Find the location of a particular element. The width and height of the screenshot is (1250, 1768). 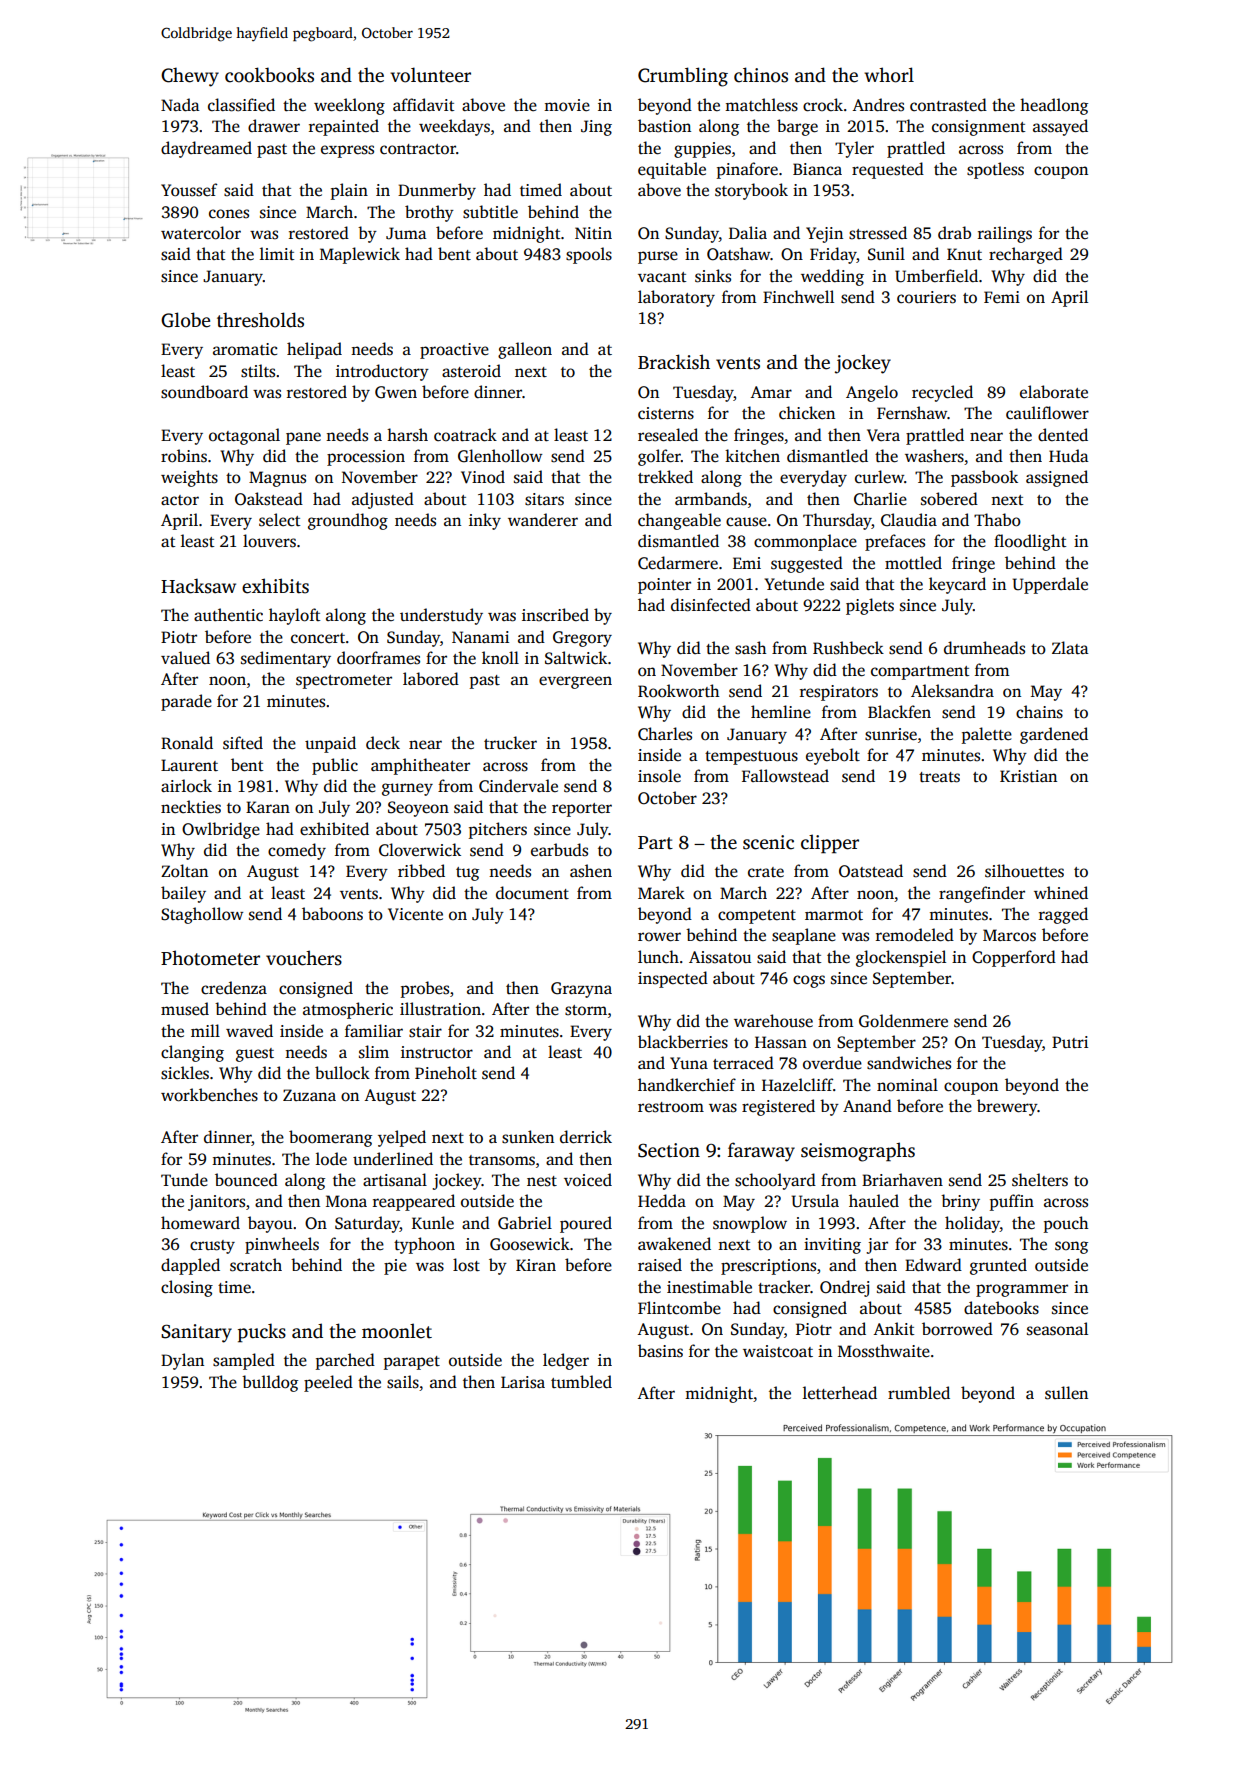

illustration is located at coordinates (440, 1009).
